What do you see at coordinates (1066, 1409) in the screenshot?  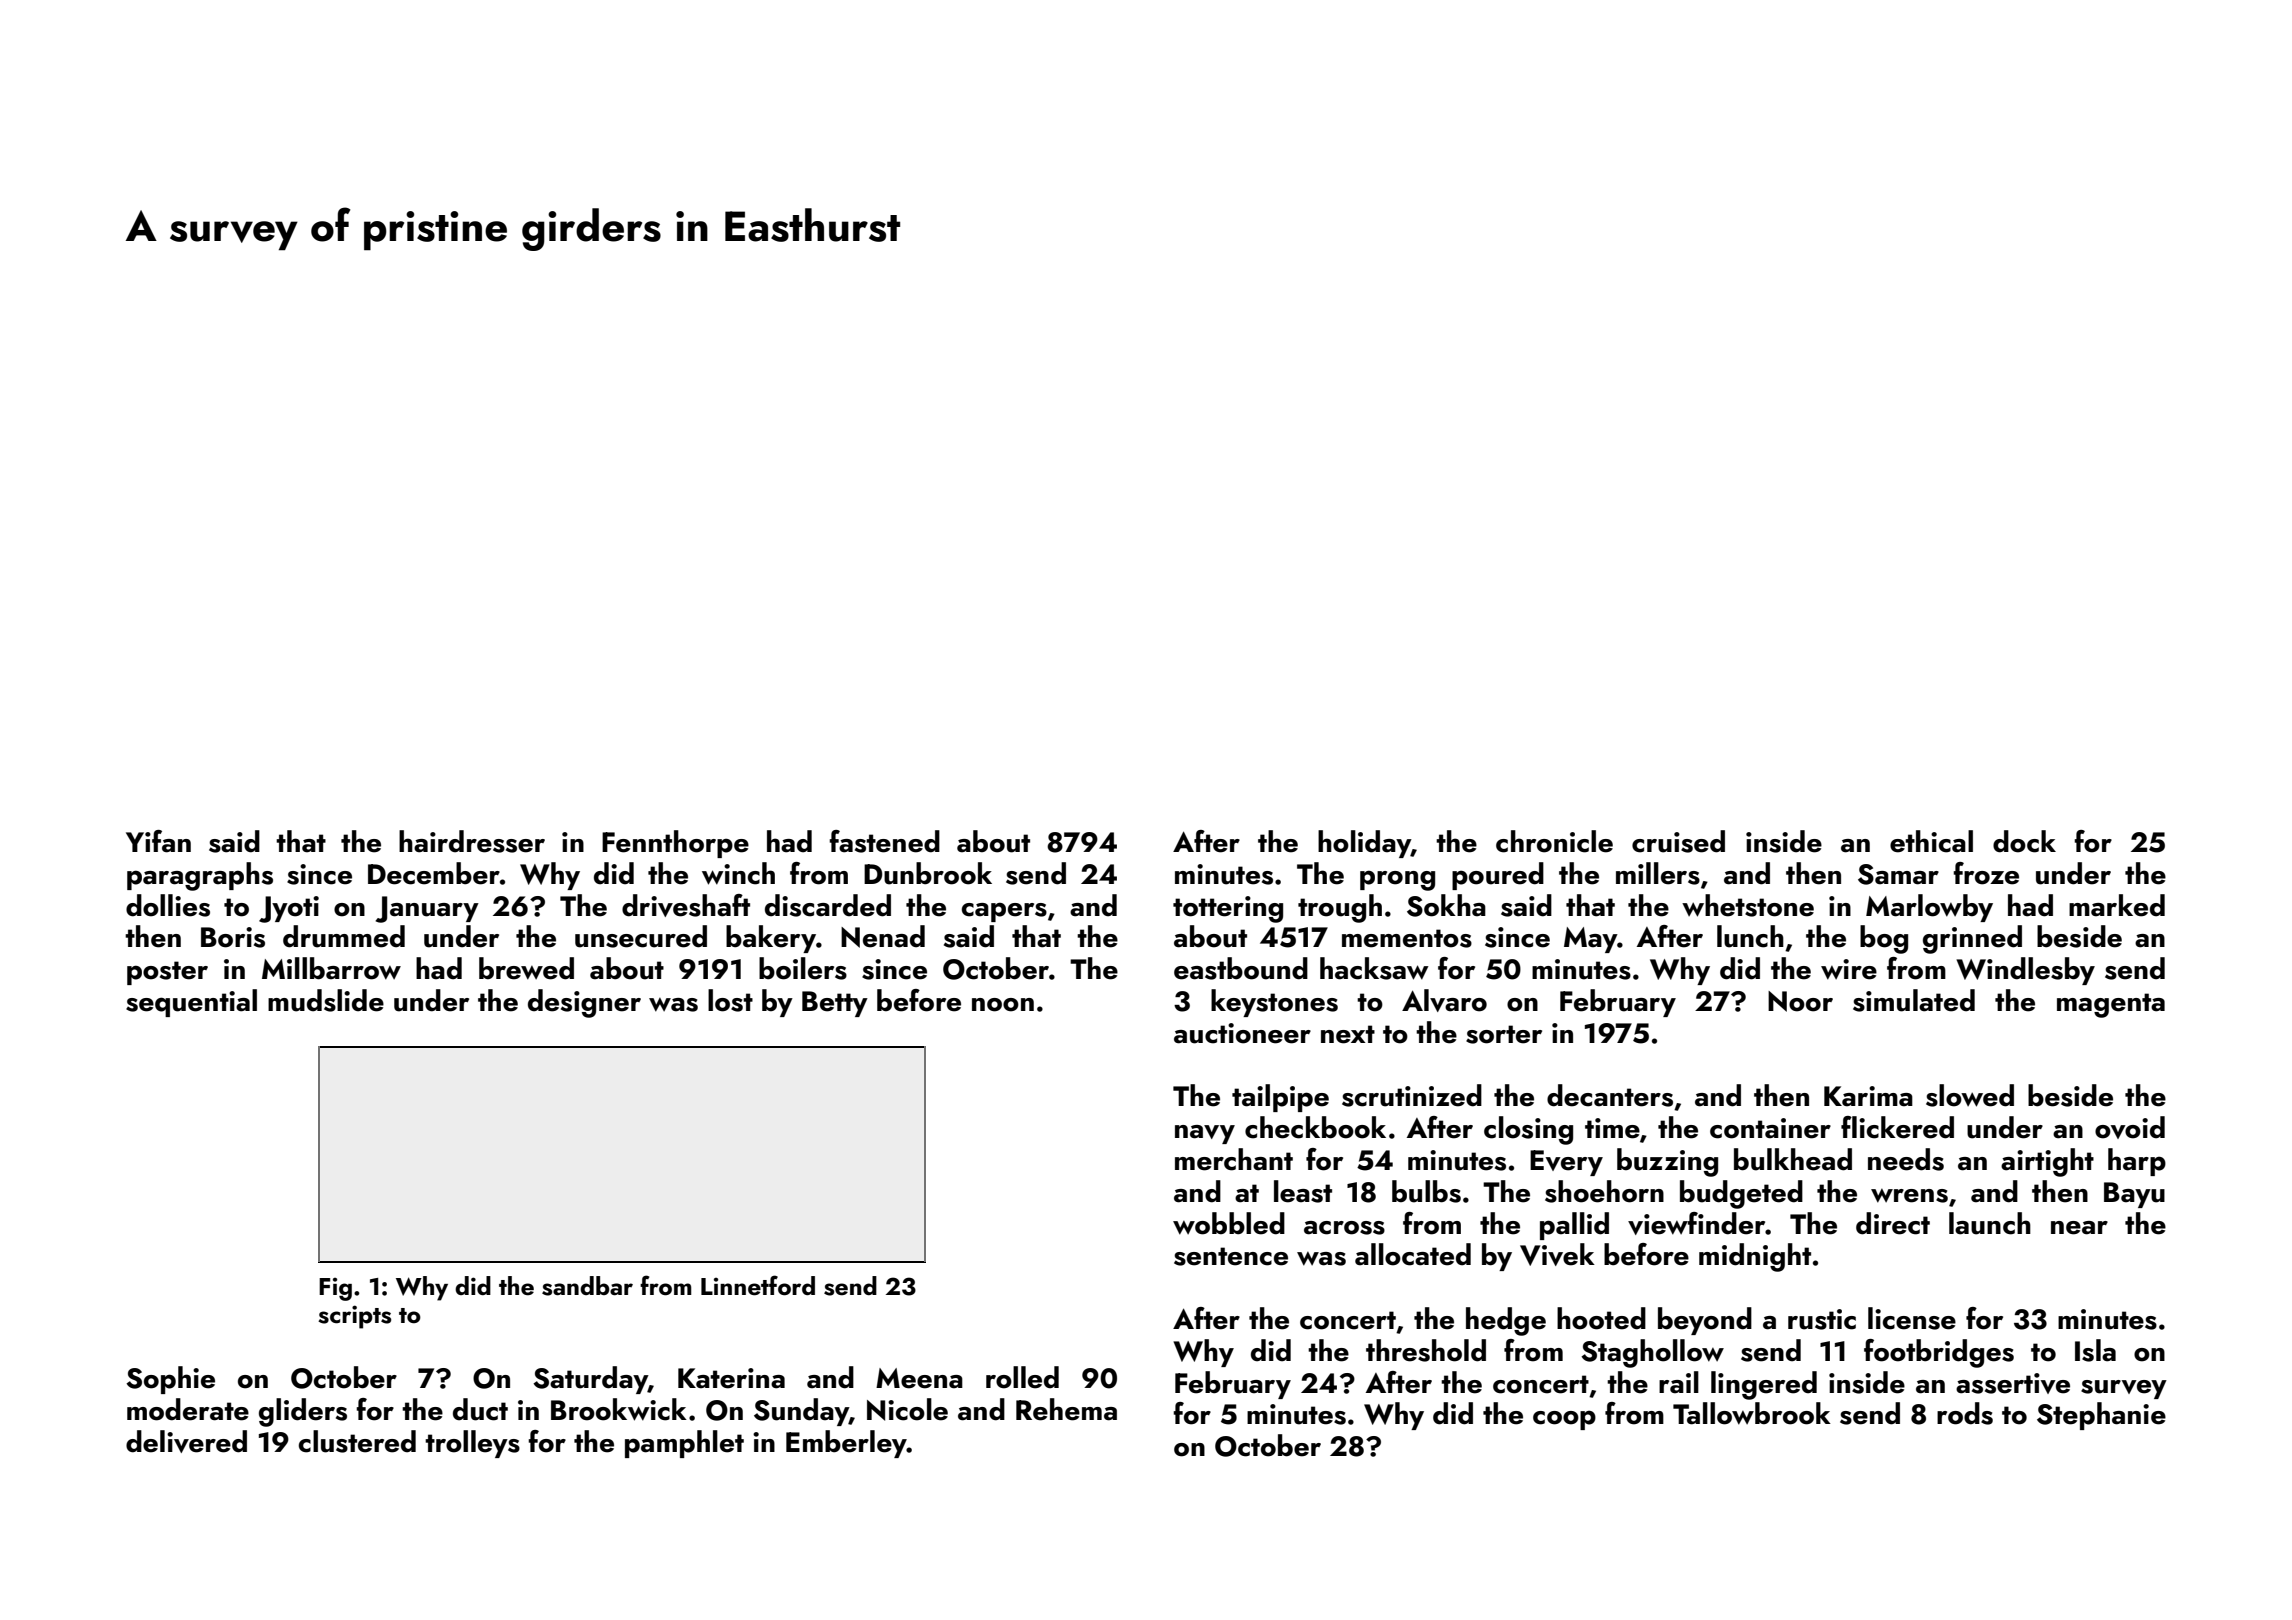 I see `Rehema` at bounding box center [1066, 1409].
